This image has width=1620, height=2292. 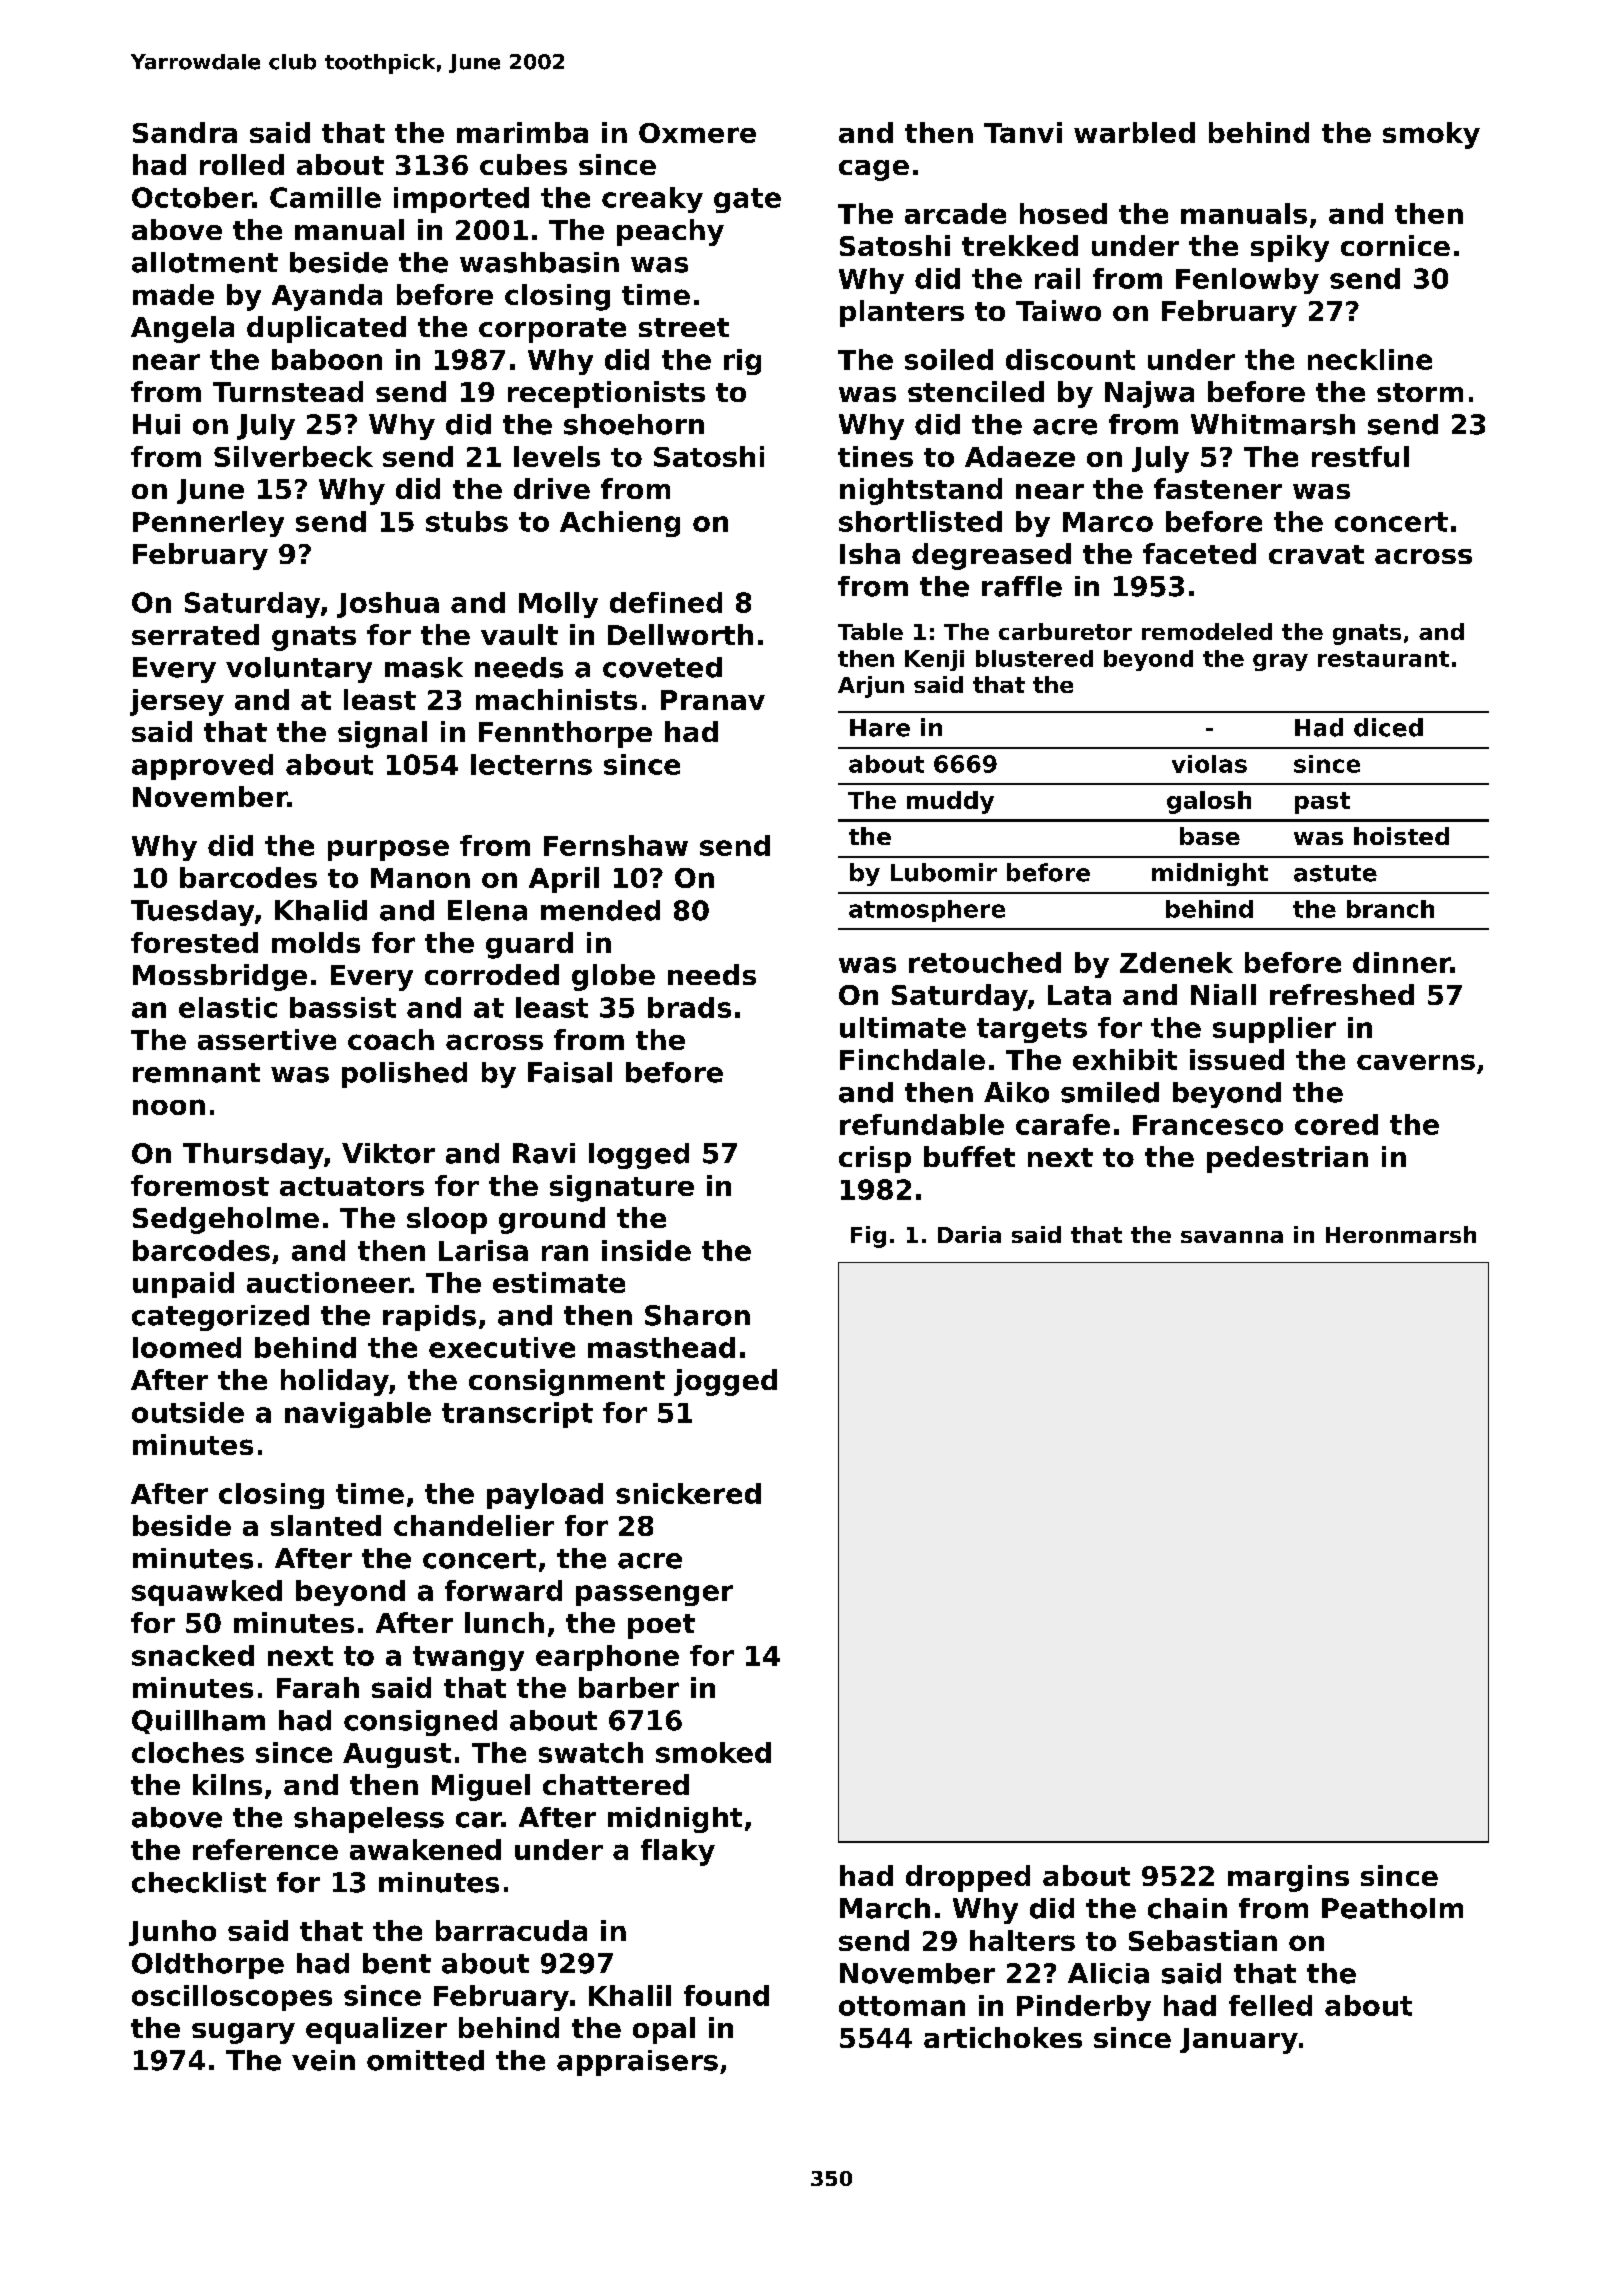 I want to click on January, so click(x=1239, y=2041).
